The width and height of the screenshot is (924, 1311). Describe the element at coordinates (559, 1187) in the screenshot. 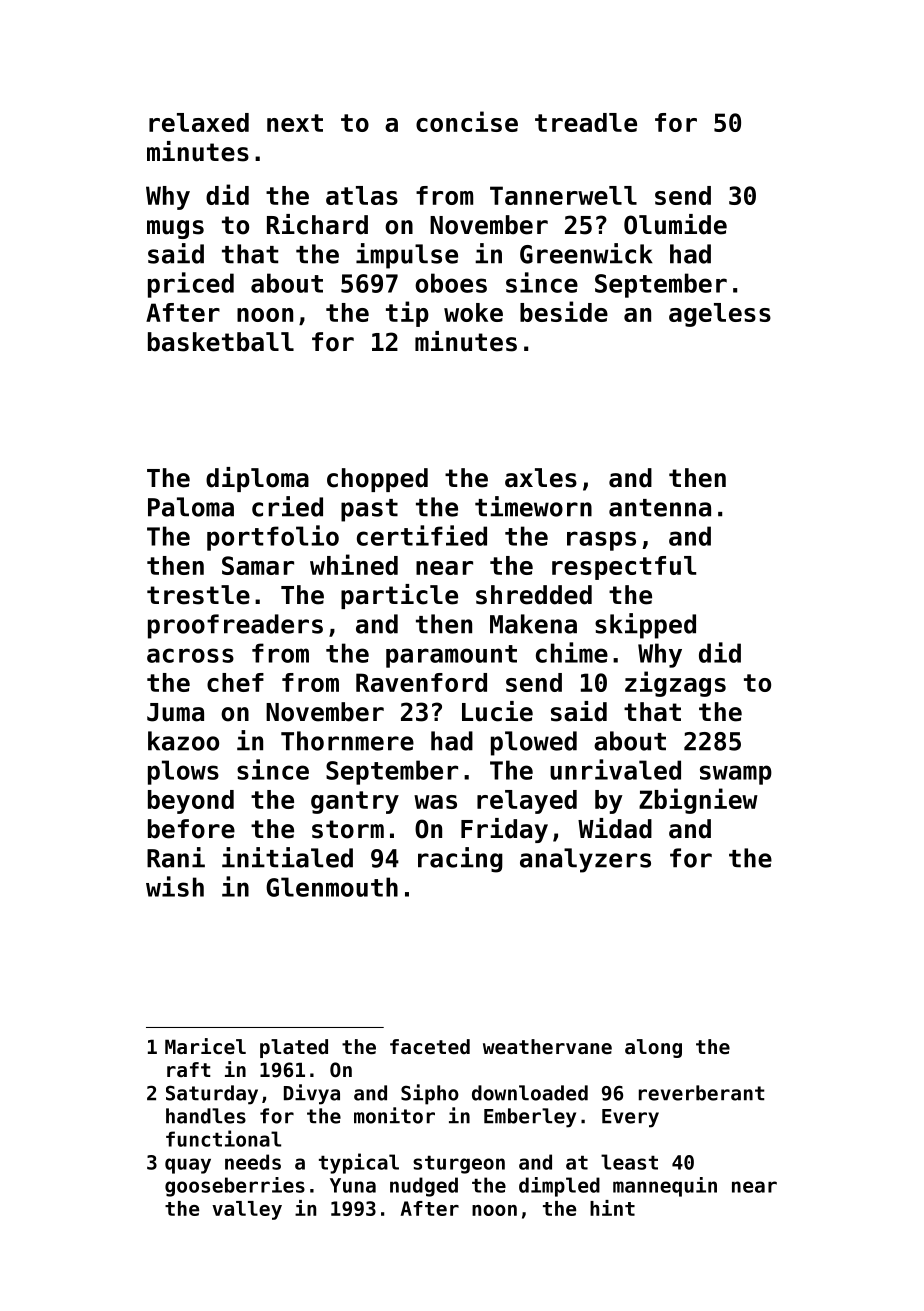

I see `dimpled` at that location.
